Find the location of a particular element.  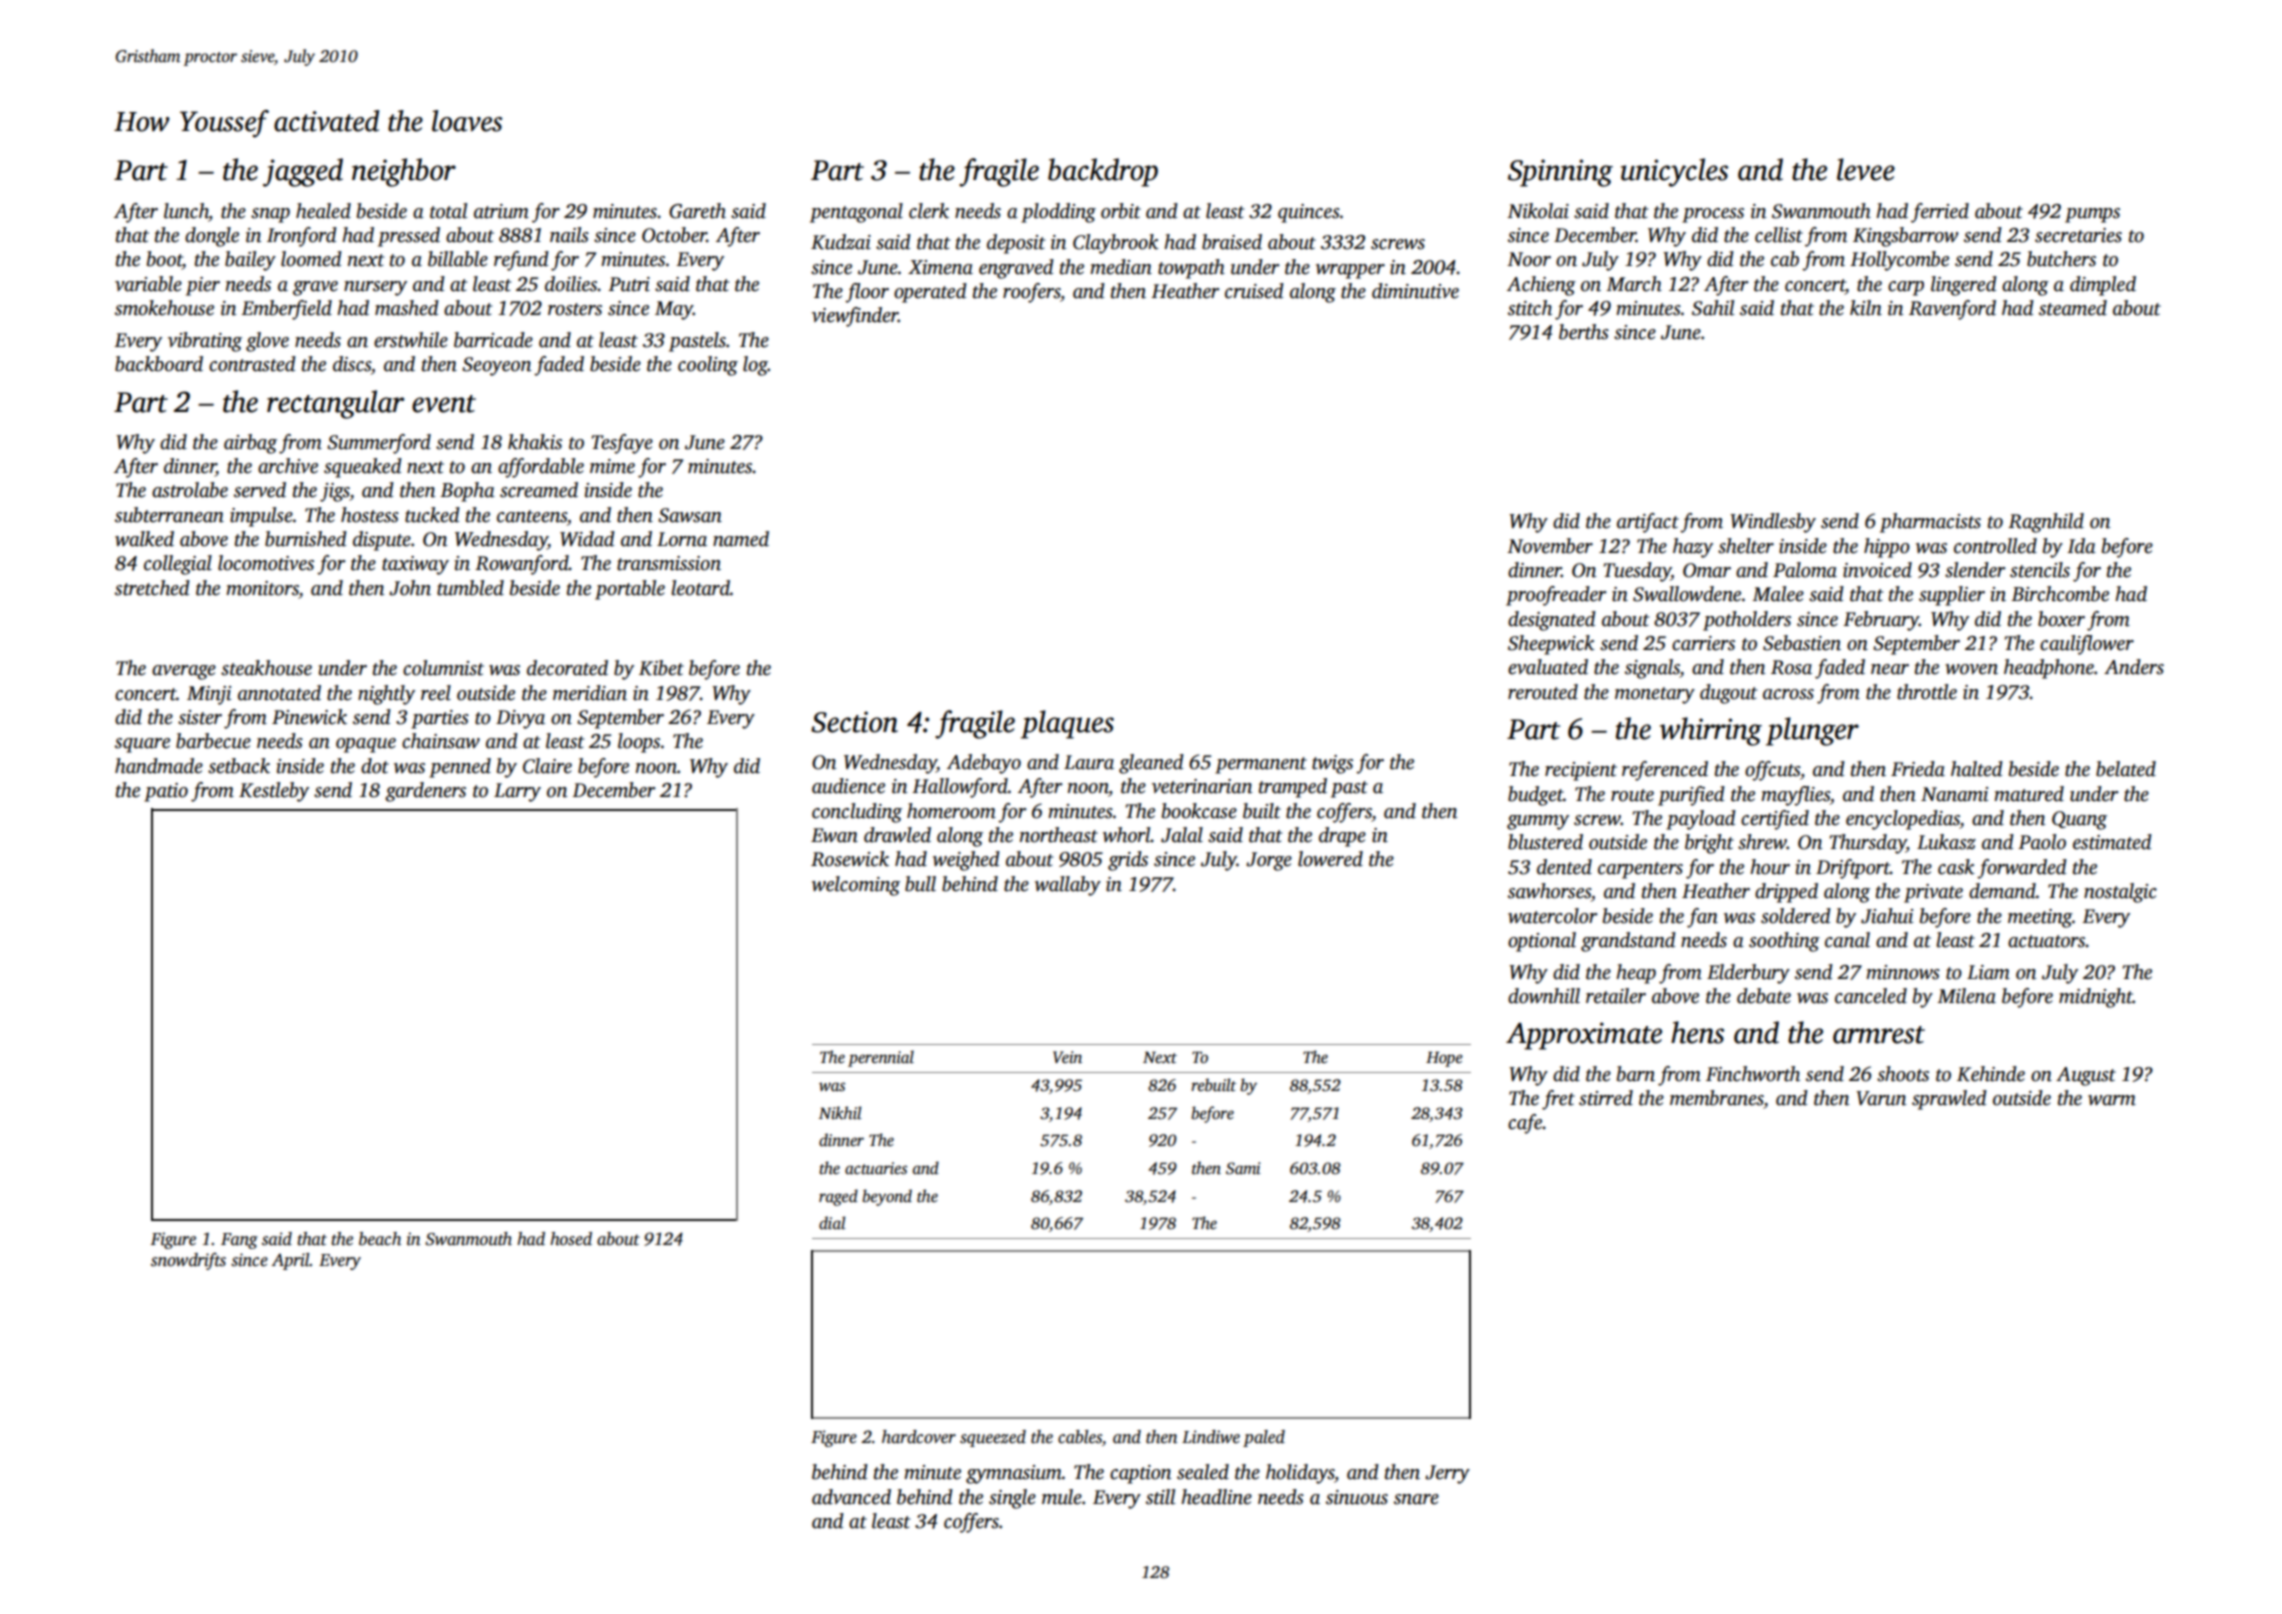

snowdrifts is located at coordinates (188, 1261).
